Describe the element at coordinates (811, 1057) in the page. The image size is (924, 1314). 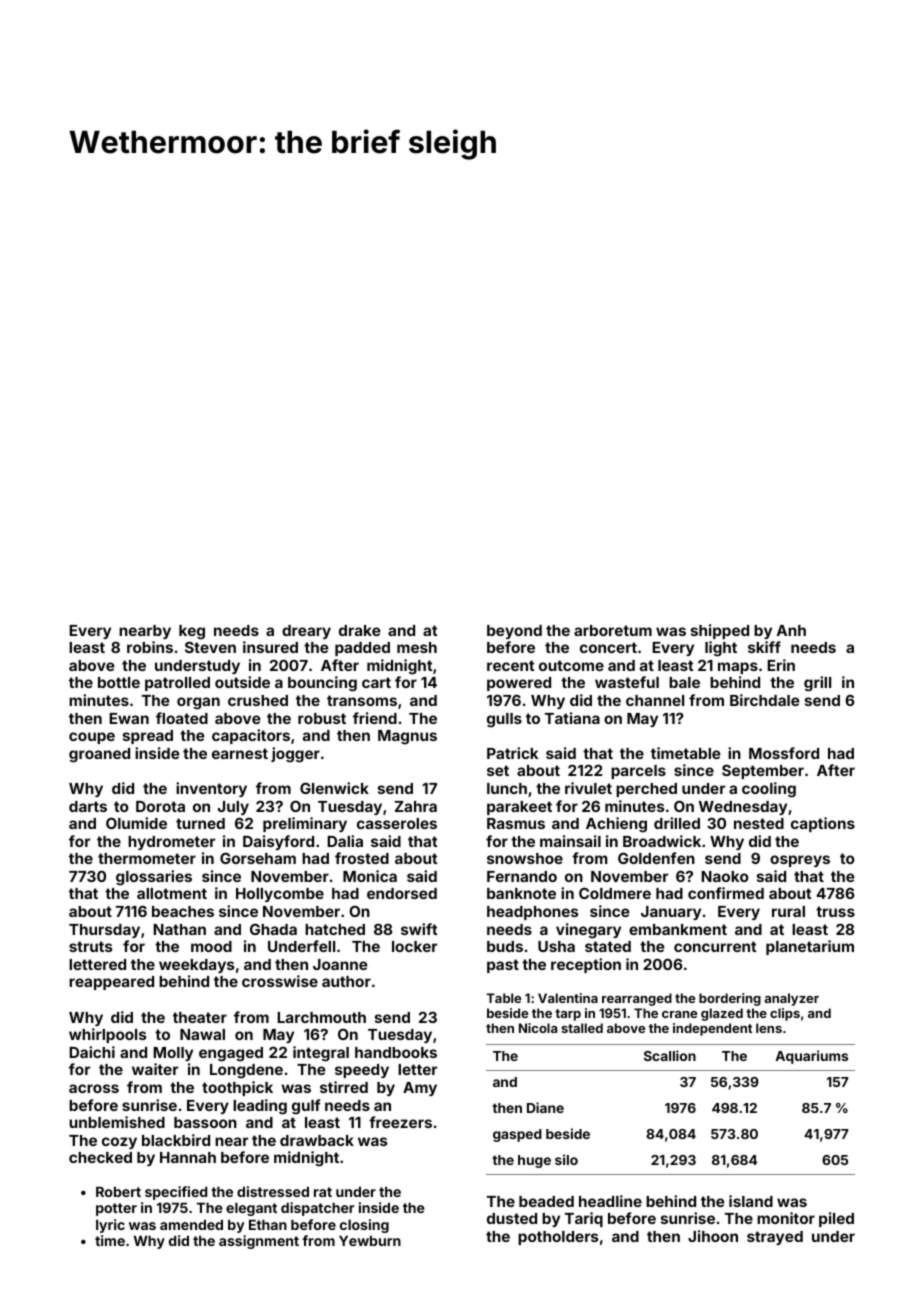
I see `Aquariums` at that location.
